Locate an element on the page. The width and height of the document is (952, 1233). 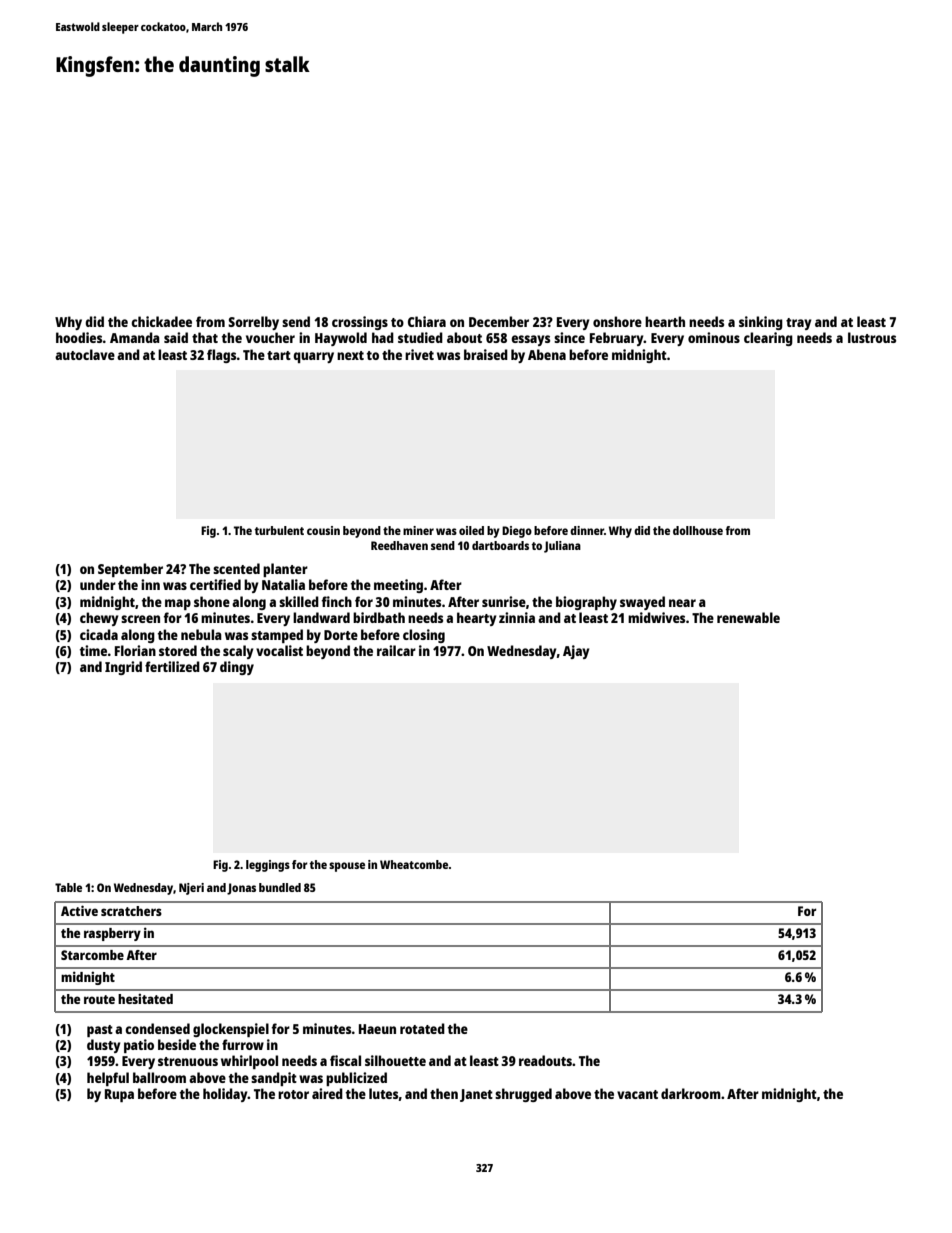
hoodies is located at coordinates (79, 337).
